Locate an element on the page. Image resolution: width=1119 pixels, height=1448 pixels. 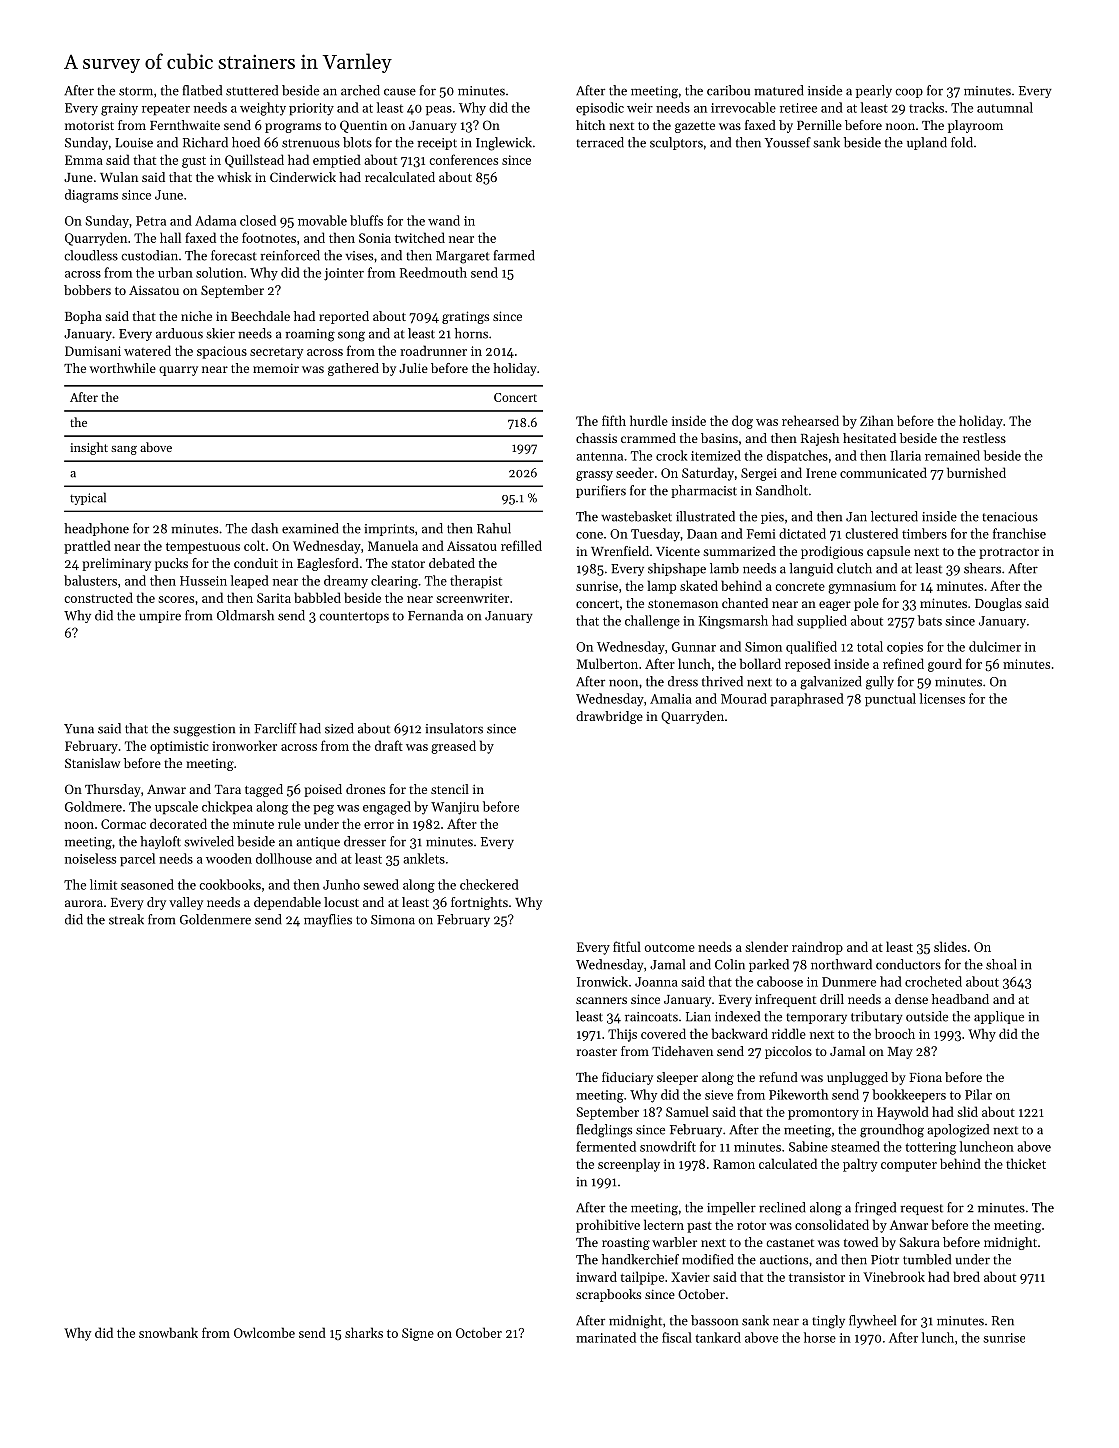
Fiona is located at coordinates (925, 1077).
